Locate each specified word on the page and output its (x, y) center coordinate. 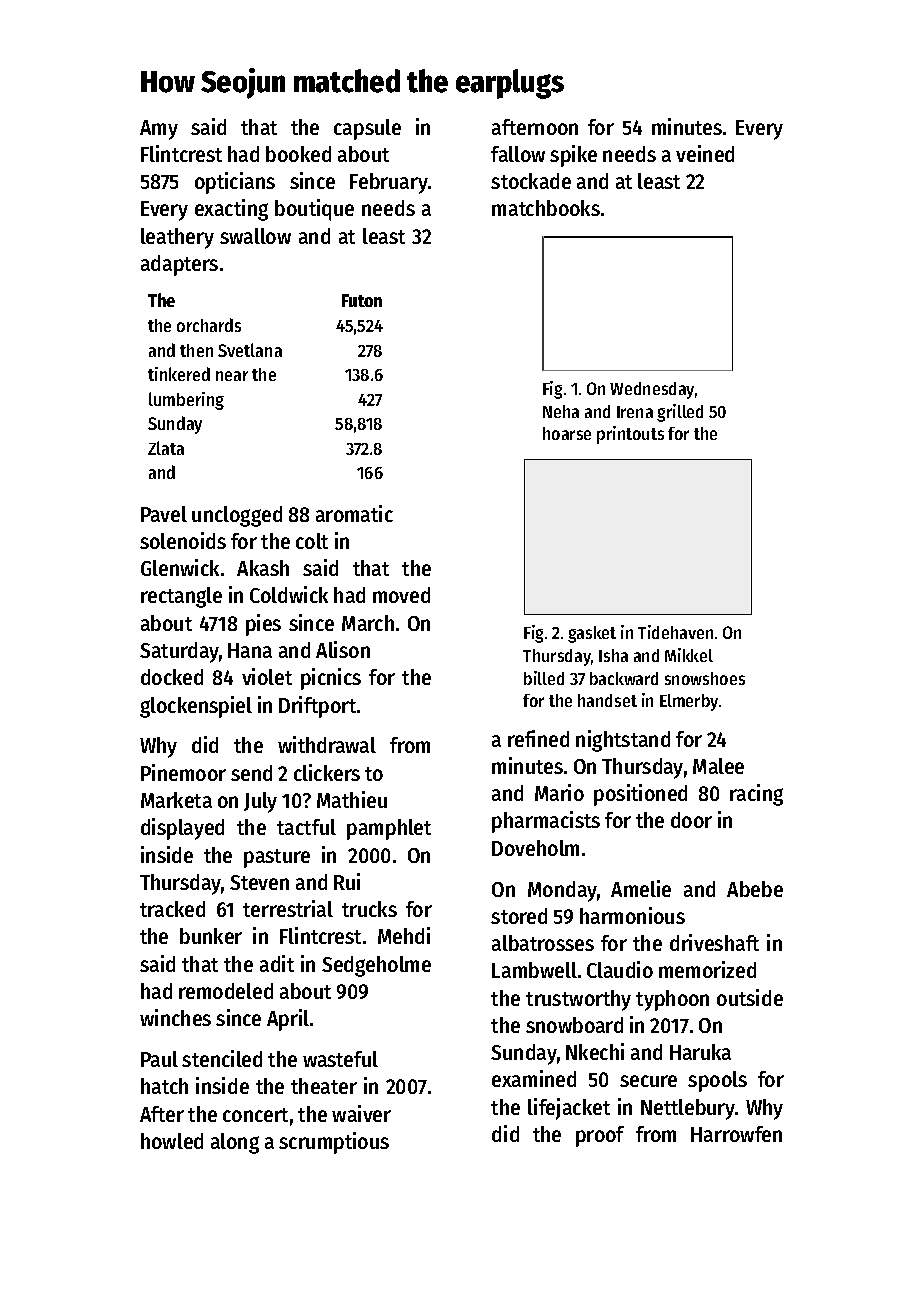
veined (705, 153)
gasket (592, 634)
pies (263, 625)
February (389, 183)
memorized (707, 969)
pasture (277, 858)
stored (519, 916)
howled (172, 1141)
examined (534, 1078)
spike (573, 156)
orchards (209, 325)
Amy (159, 130)
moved (401, 595)
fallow (518, 154)
